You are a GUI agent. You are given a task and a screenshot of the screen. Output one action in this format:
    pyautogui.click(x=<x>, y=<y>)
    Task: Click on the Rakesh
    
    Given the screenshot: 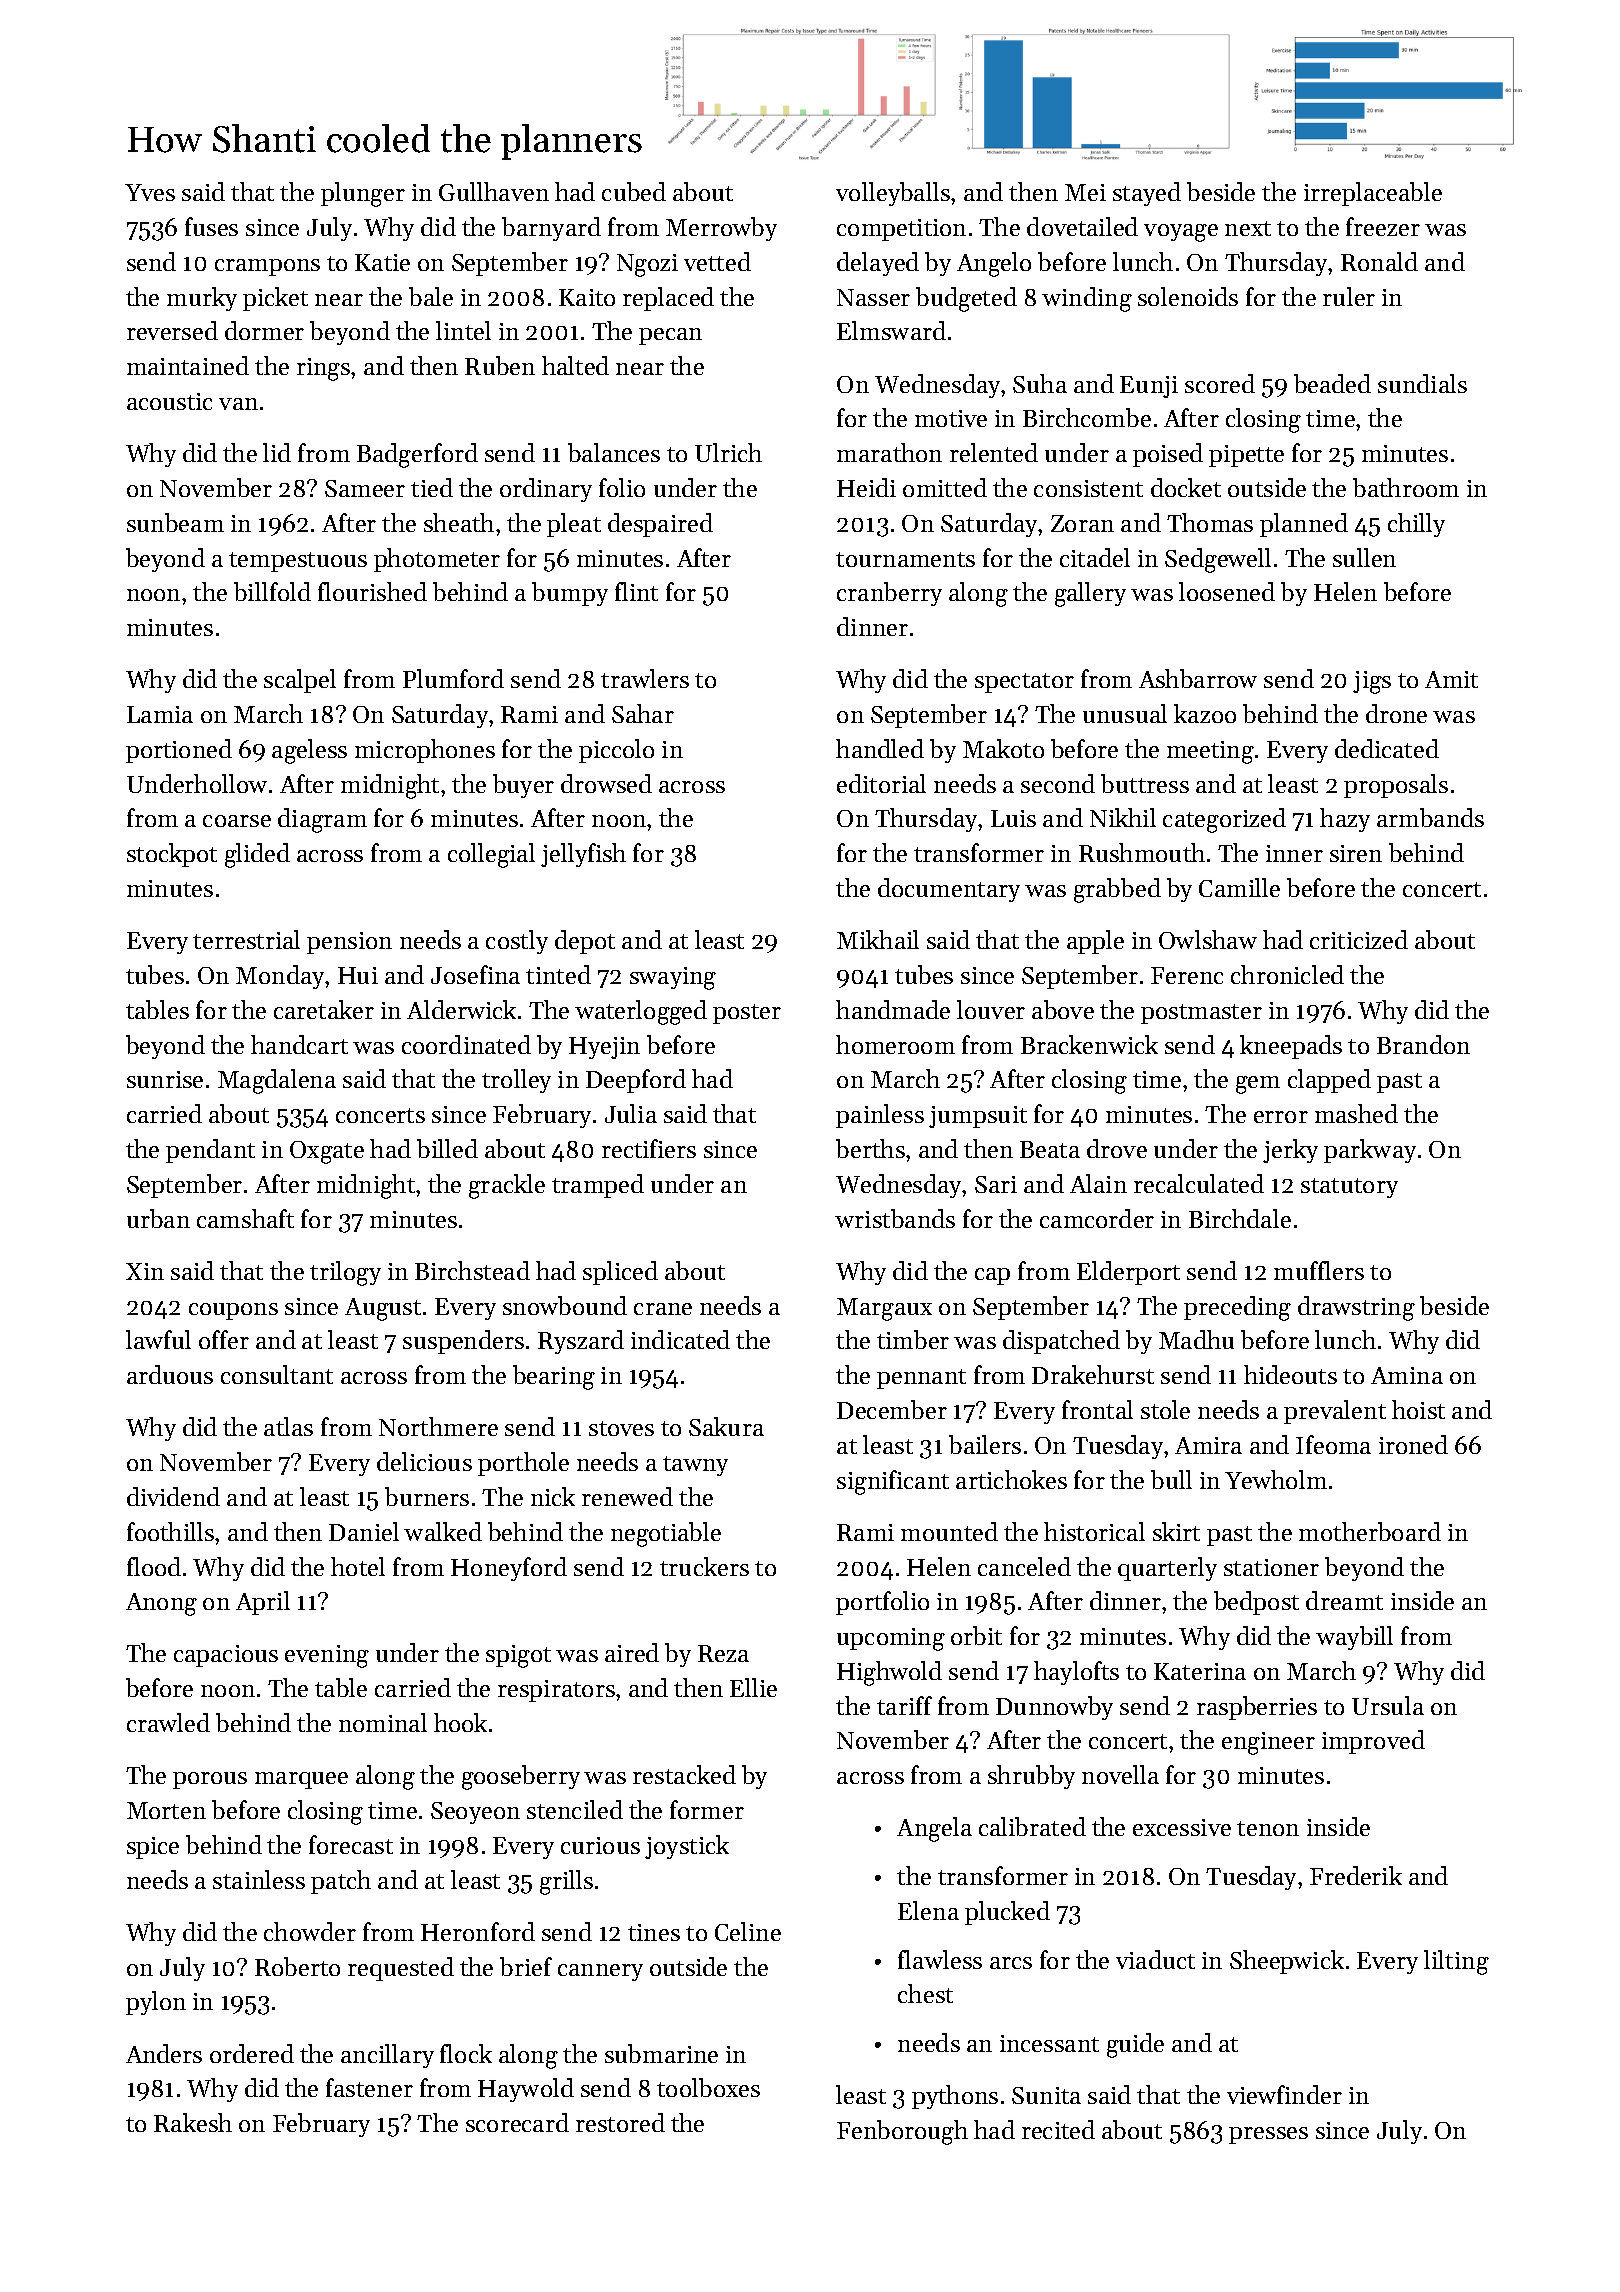 What is the action you would take?
    pyautogui.click(x=193, y=2122)
